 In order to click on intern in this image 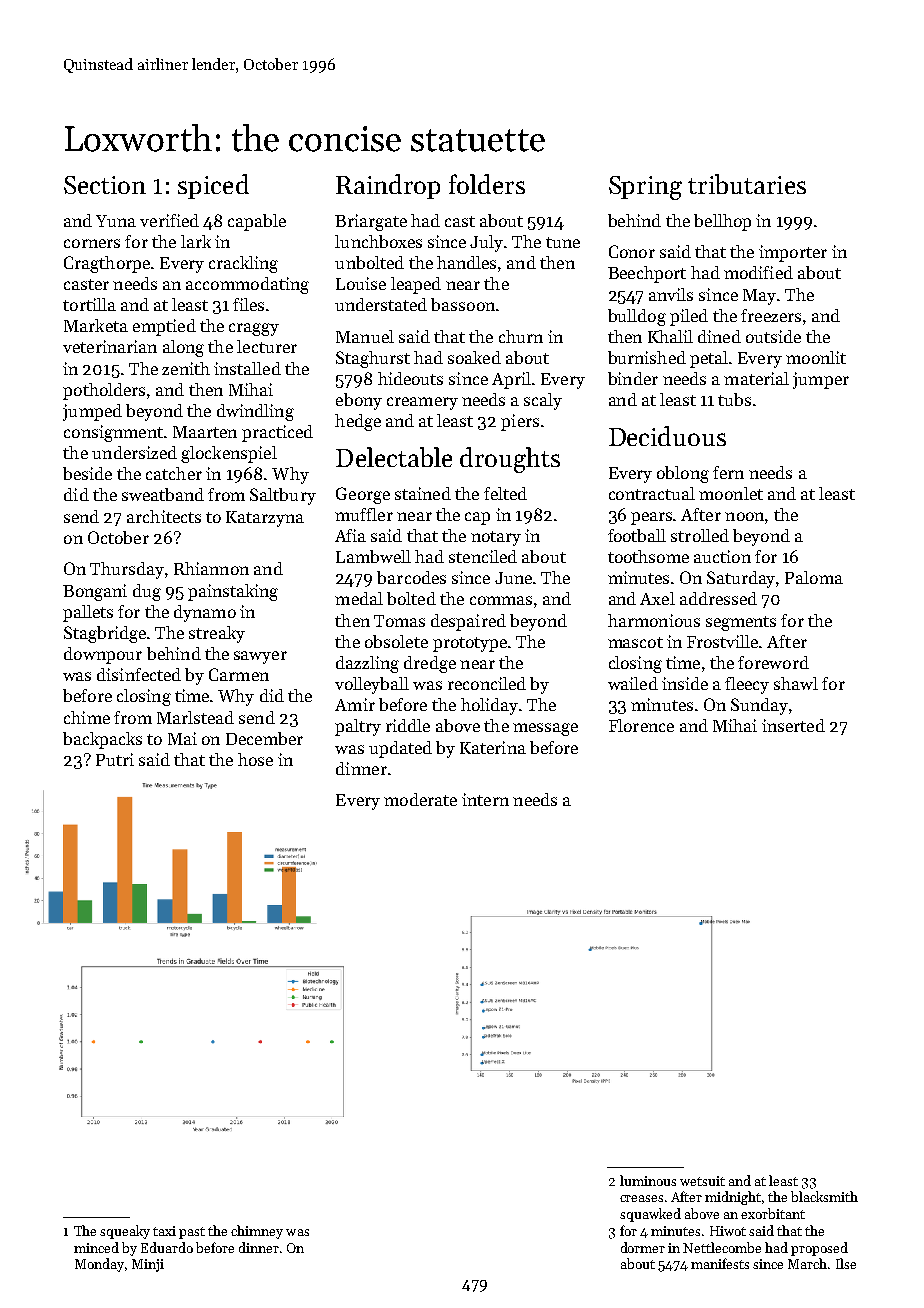, I will do `click(485, 799)`.
